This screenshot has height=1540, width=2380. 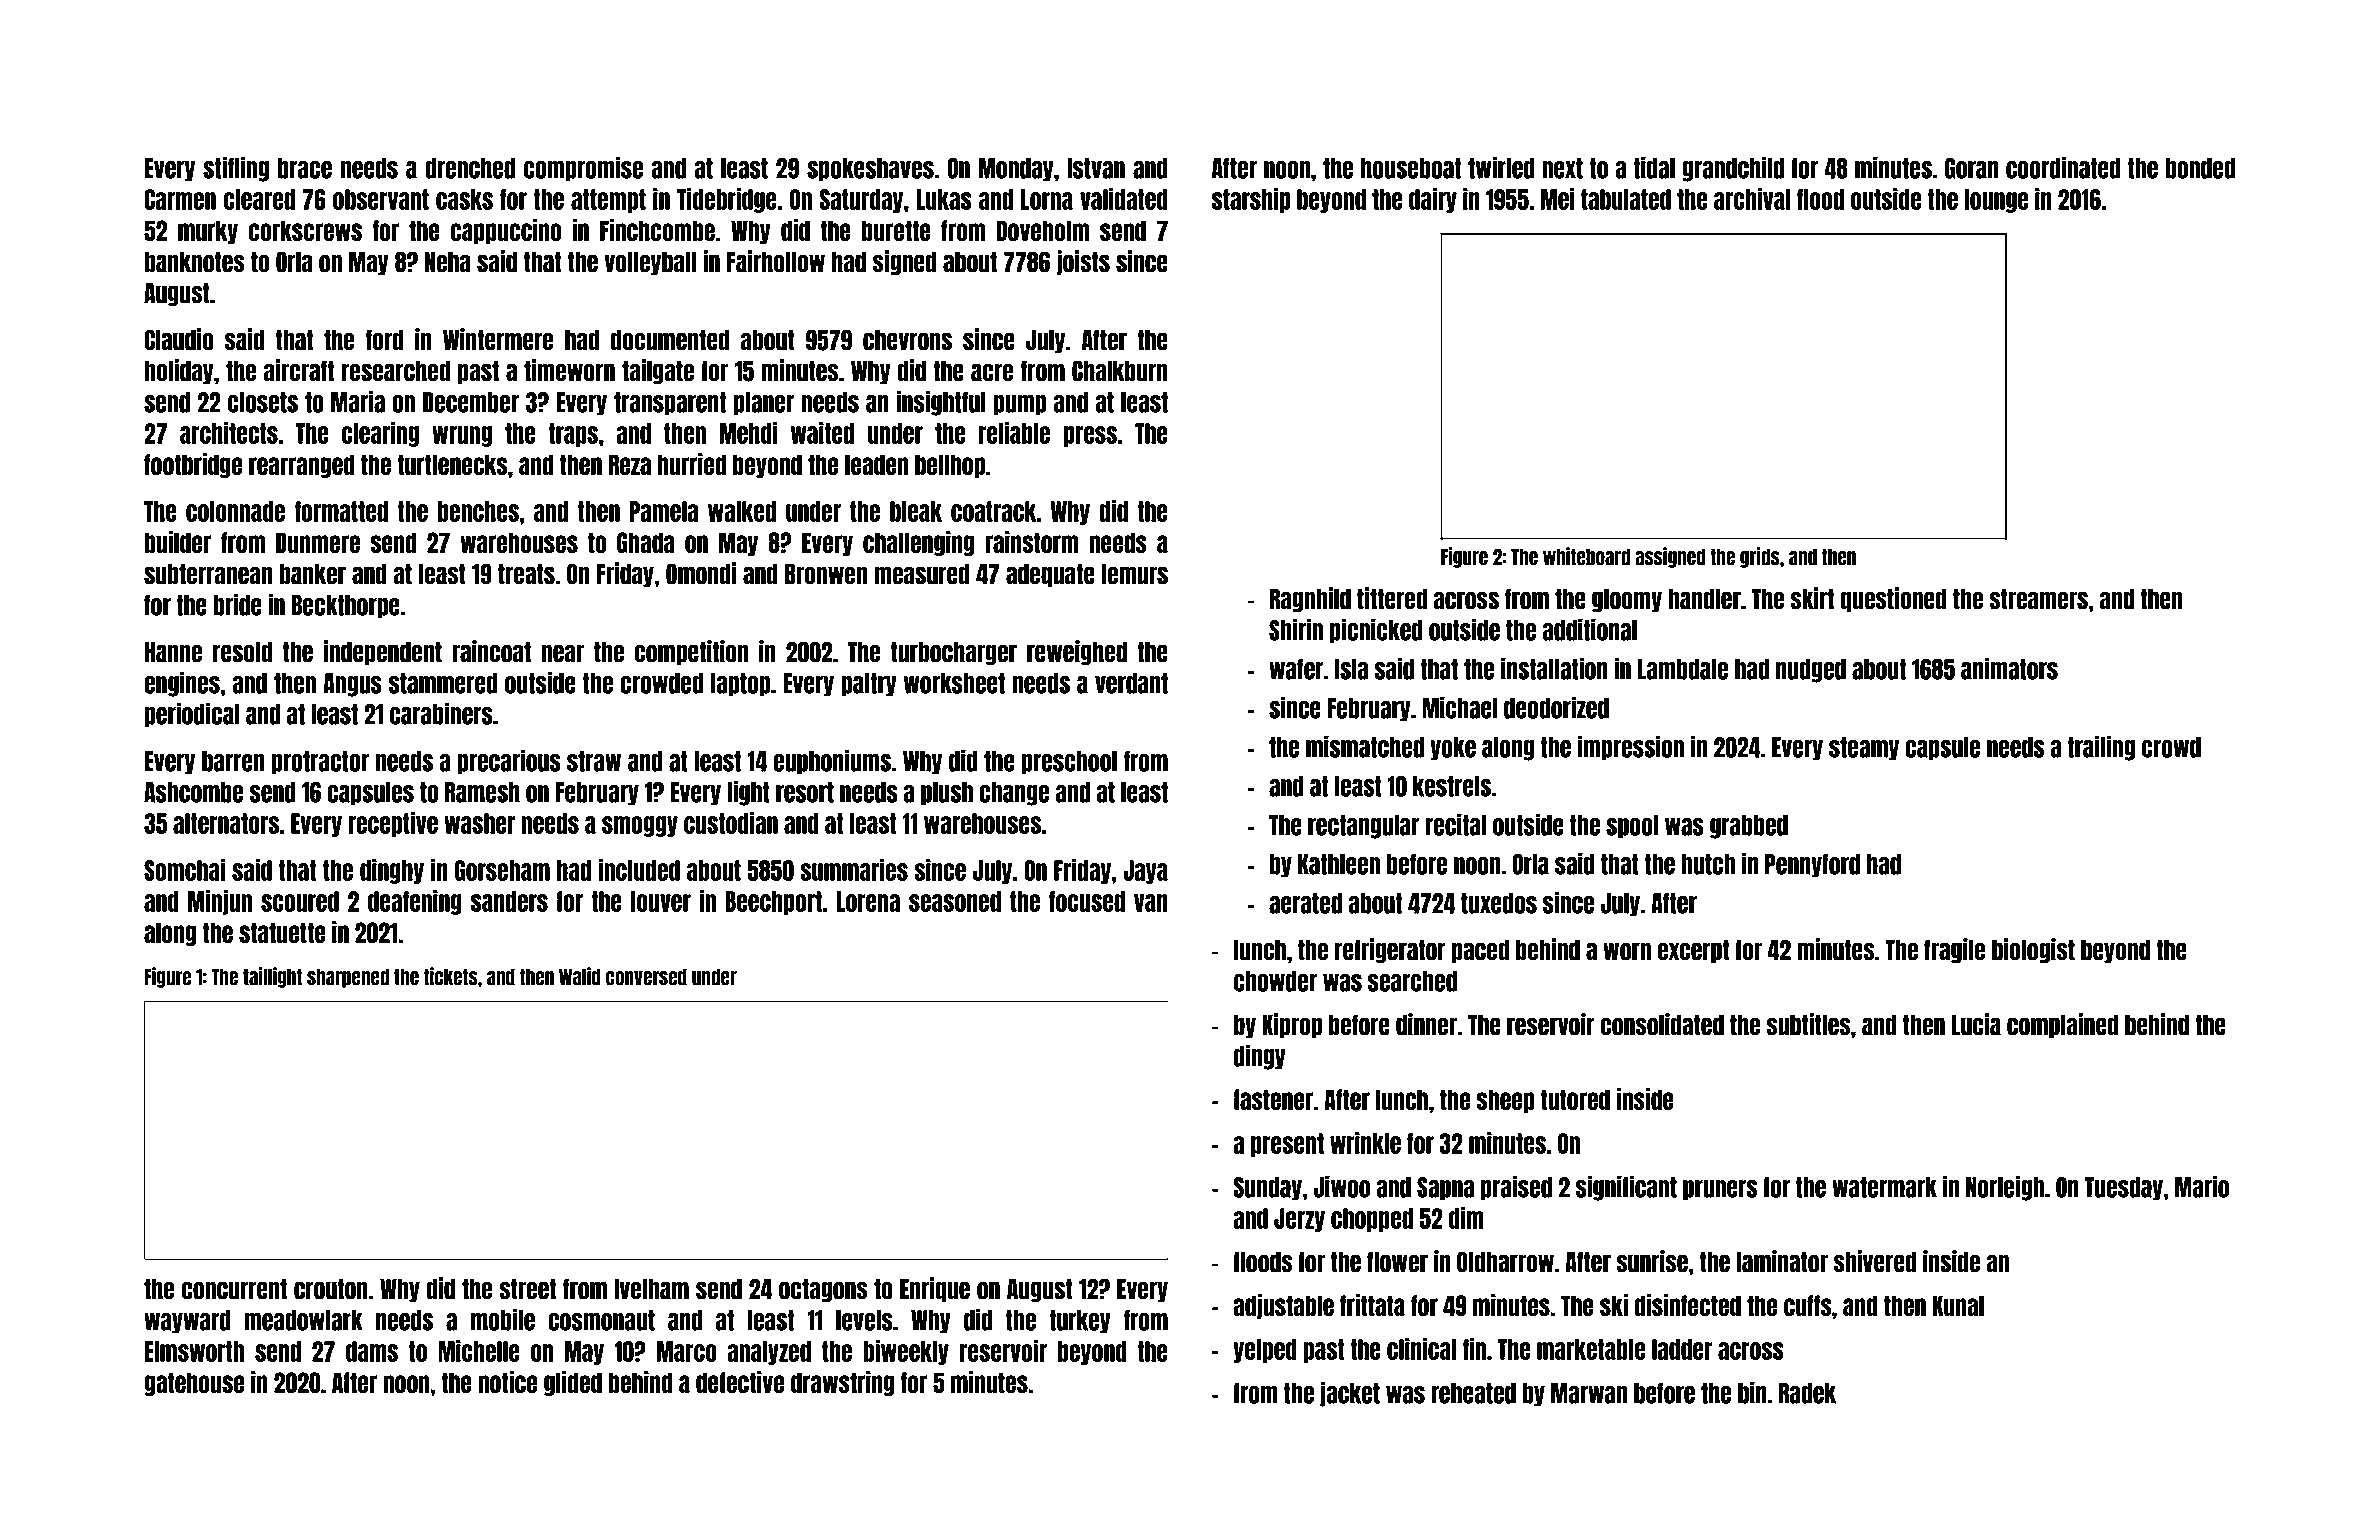 What do you see at coordinates (1135, 574) in the screenshot?
I see `lemurs` at bounding box center [1135, 574].
